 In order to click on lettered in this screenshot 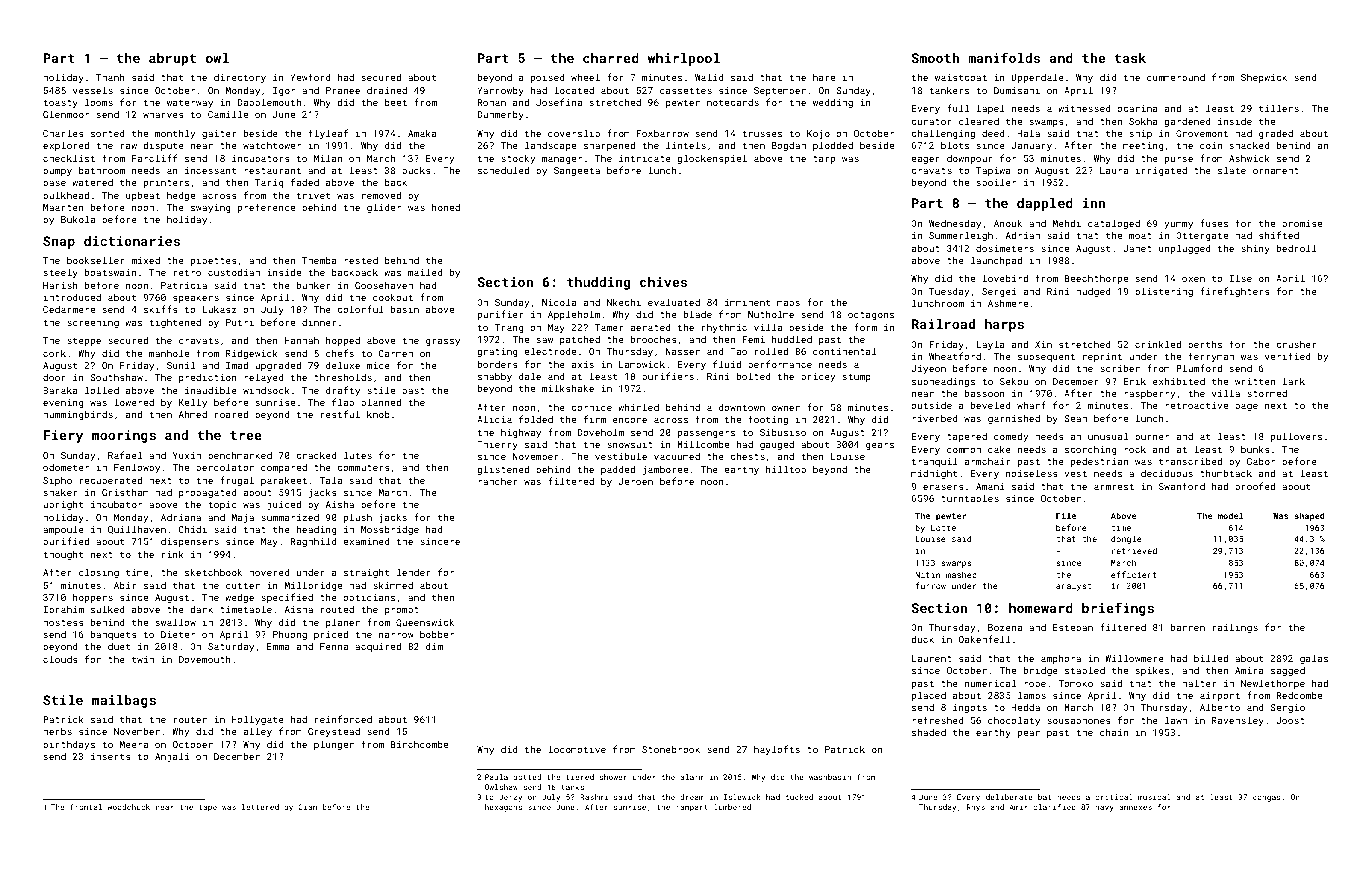, I will do `click(260, 807)`.
